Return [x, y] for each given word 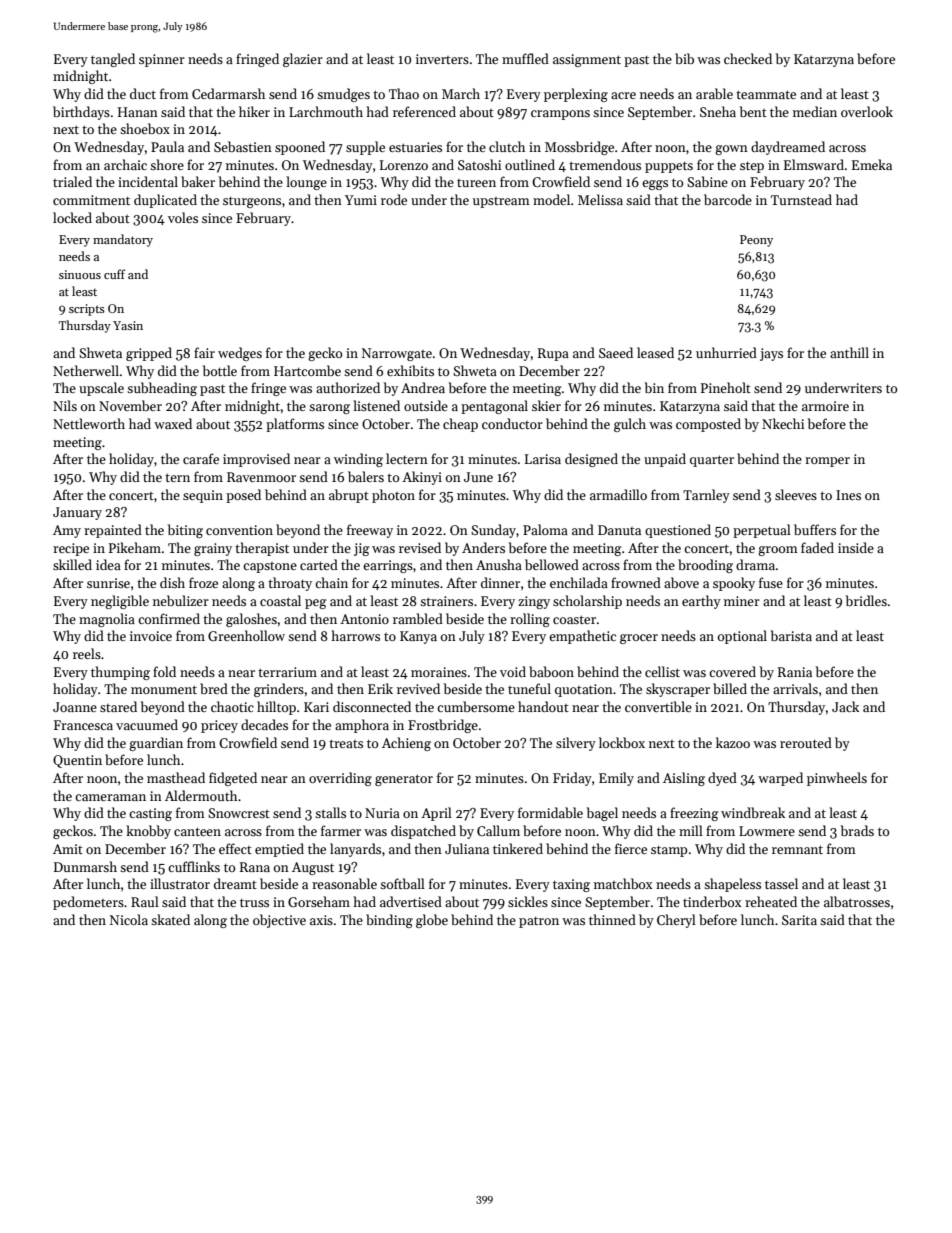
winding [358, 460]
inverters [442, 59]
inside [856, 547]
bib [684, 58]
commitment [91, 200]
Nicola [129, 919]
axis [321, 920]
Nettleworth [89, 423]
